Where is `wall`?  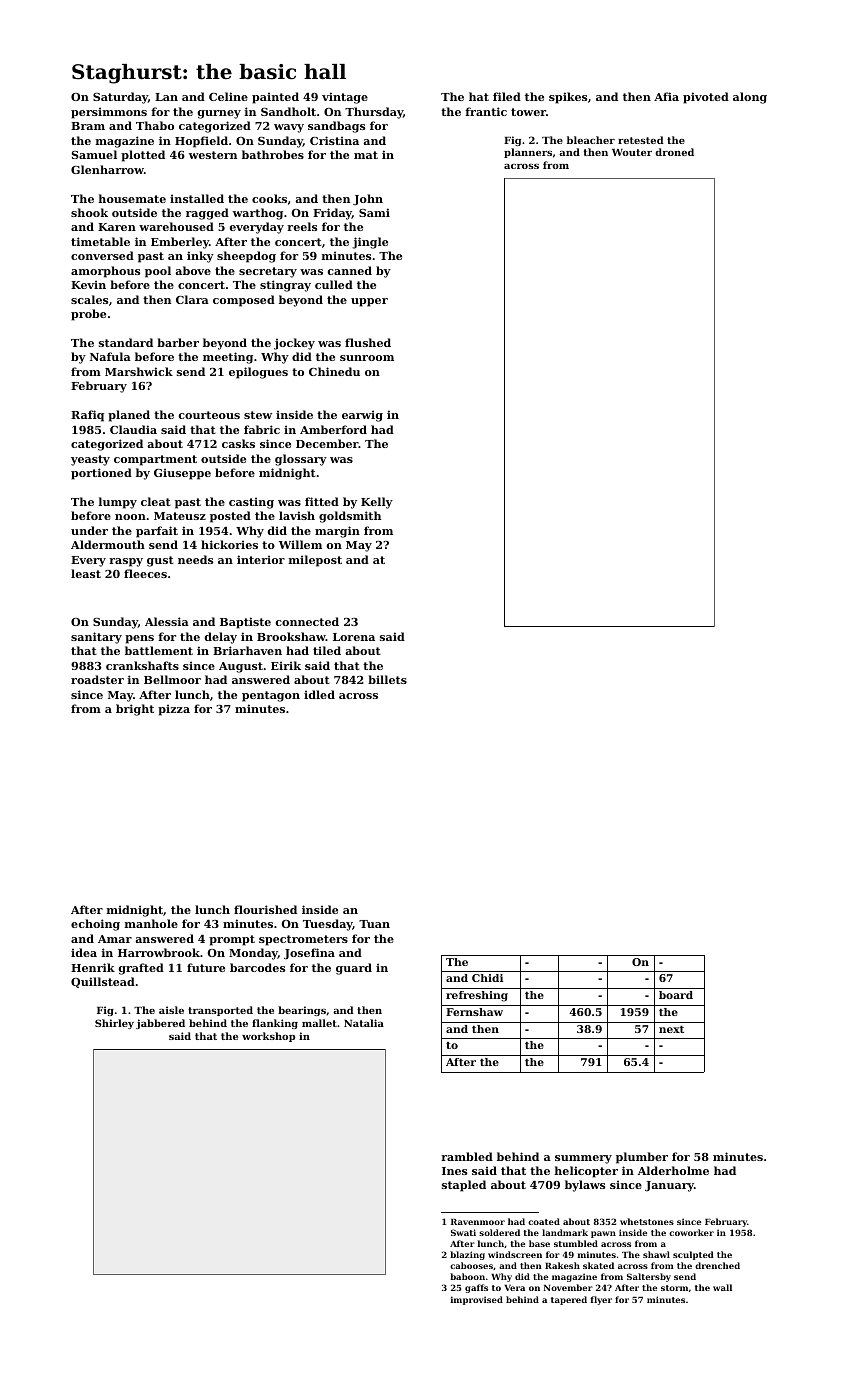 wall is located at coordinates (722, 1287).
